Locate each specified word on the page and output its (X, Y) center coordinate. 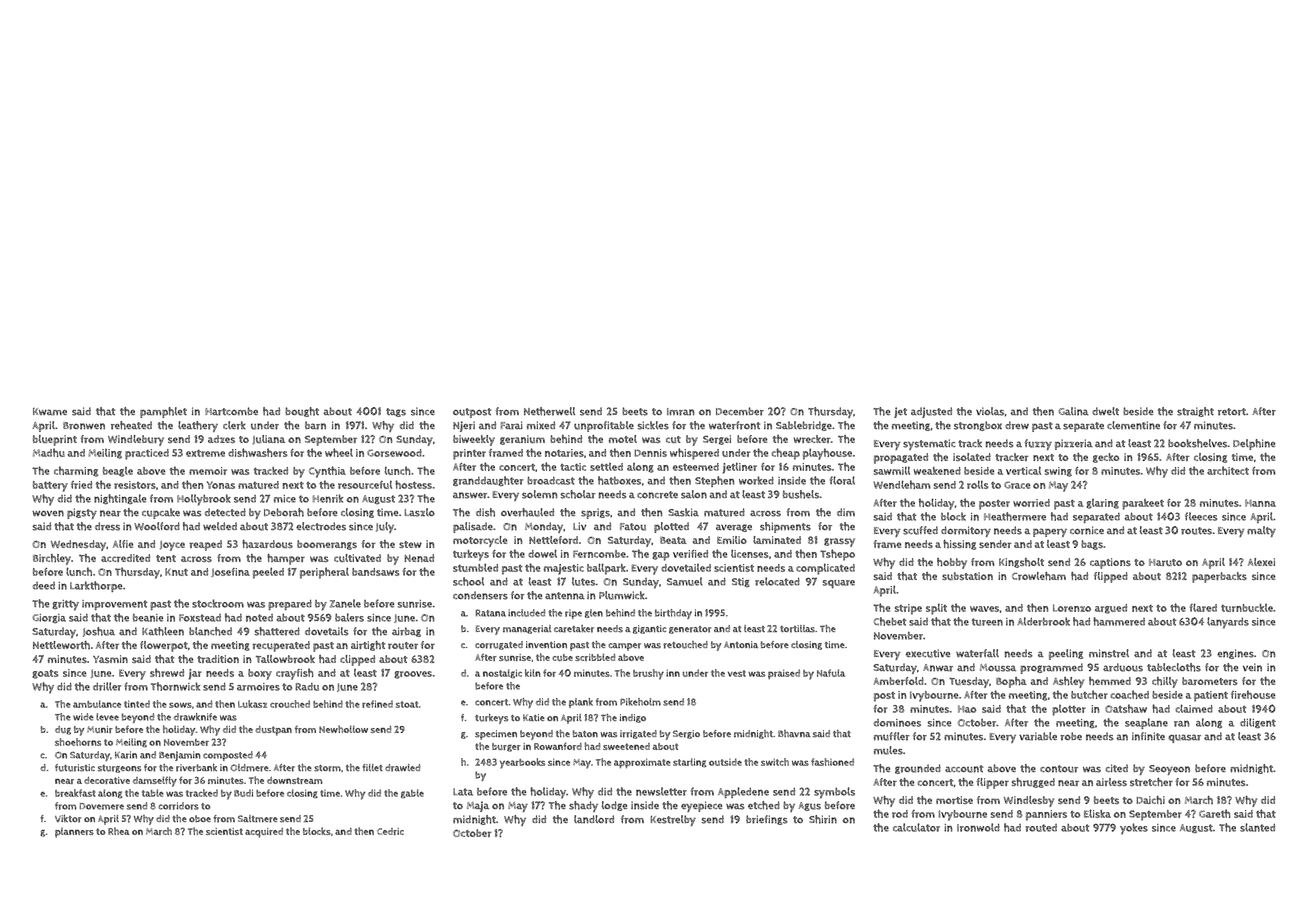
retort (1232, 412)
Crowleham (1039, 576)
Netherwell (549, 411)
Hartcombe (231, 411)
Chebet (890, 621)
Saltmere (258, 819)
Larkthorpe (96, 586)
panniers (1046, 815)
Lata (463, 792)
